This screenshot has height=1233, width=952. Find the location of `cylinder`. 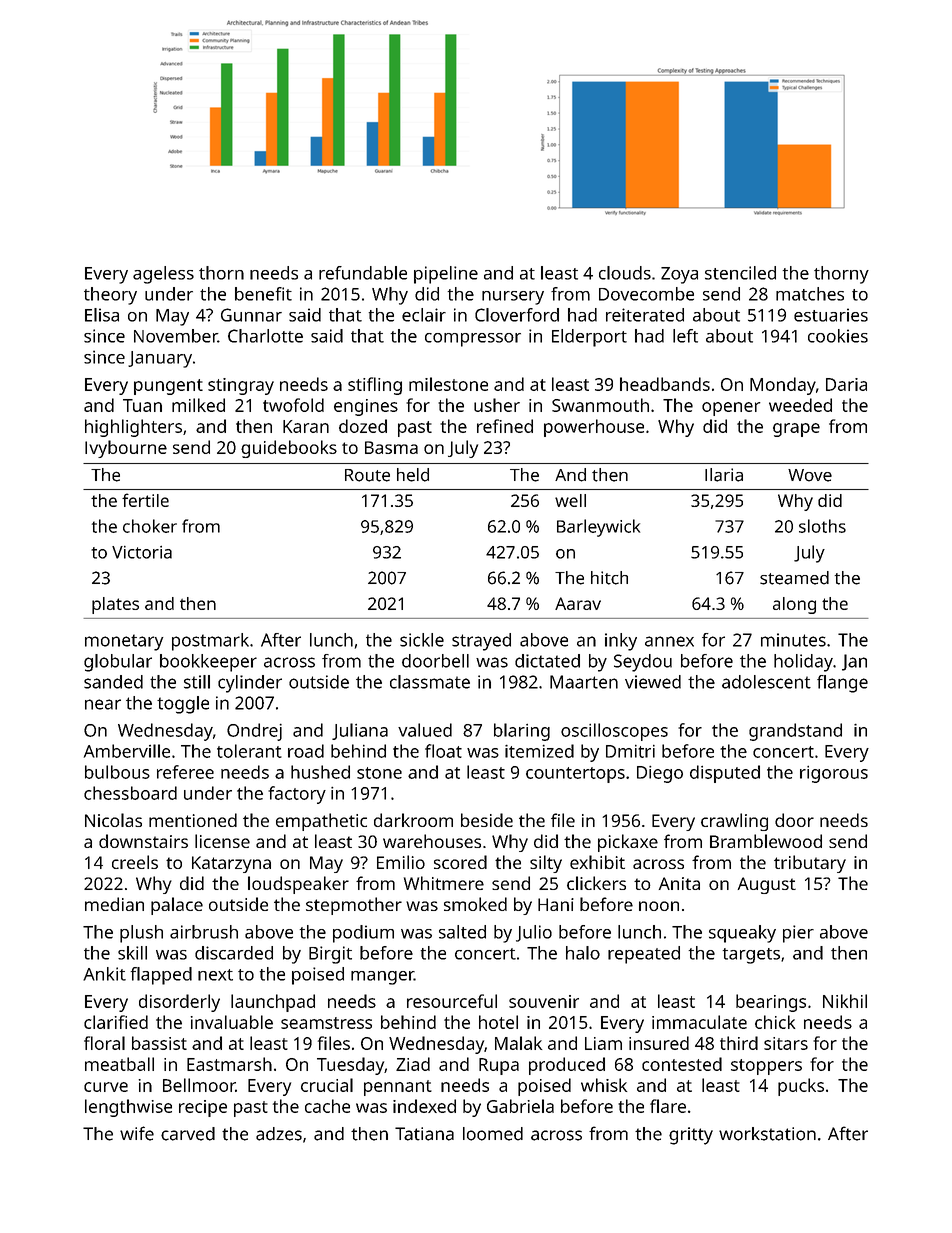

cylinder is located at coordinates (250, 684).
